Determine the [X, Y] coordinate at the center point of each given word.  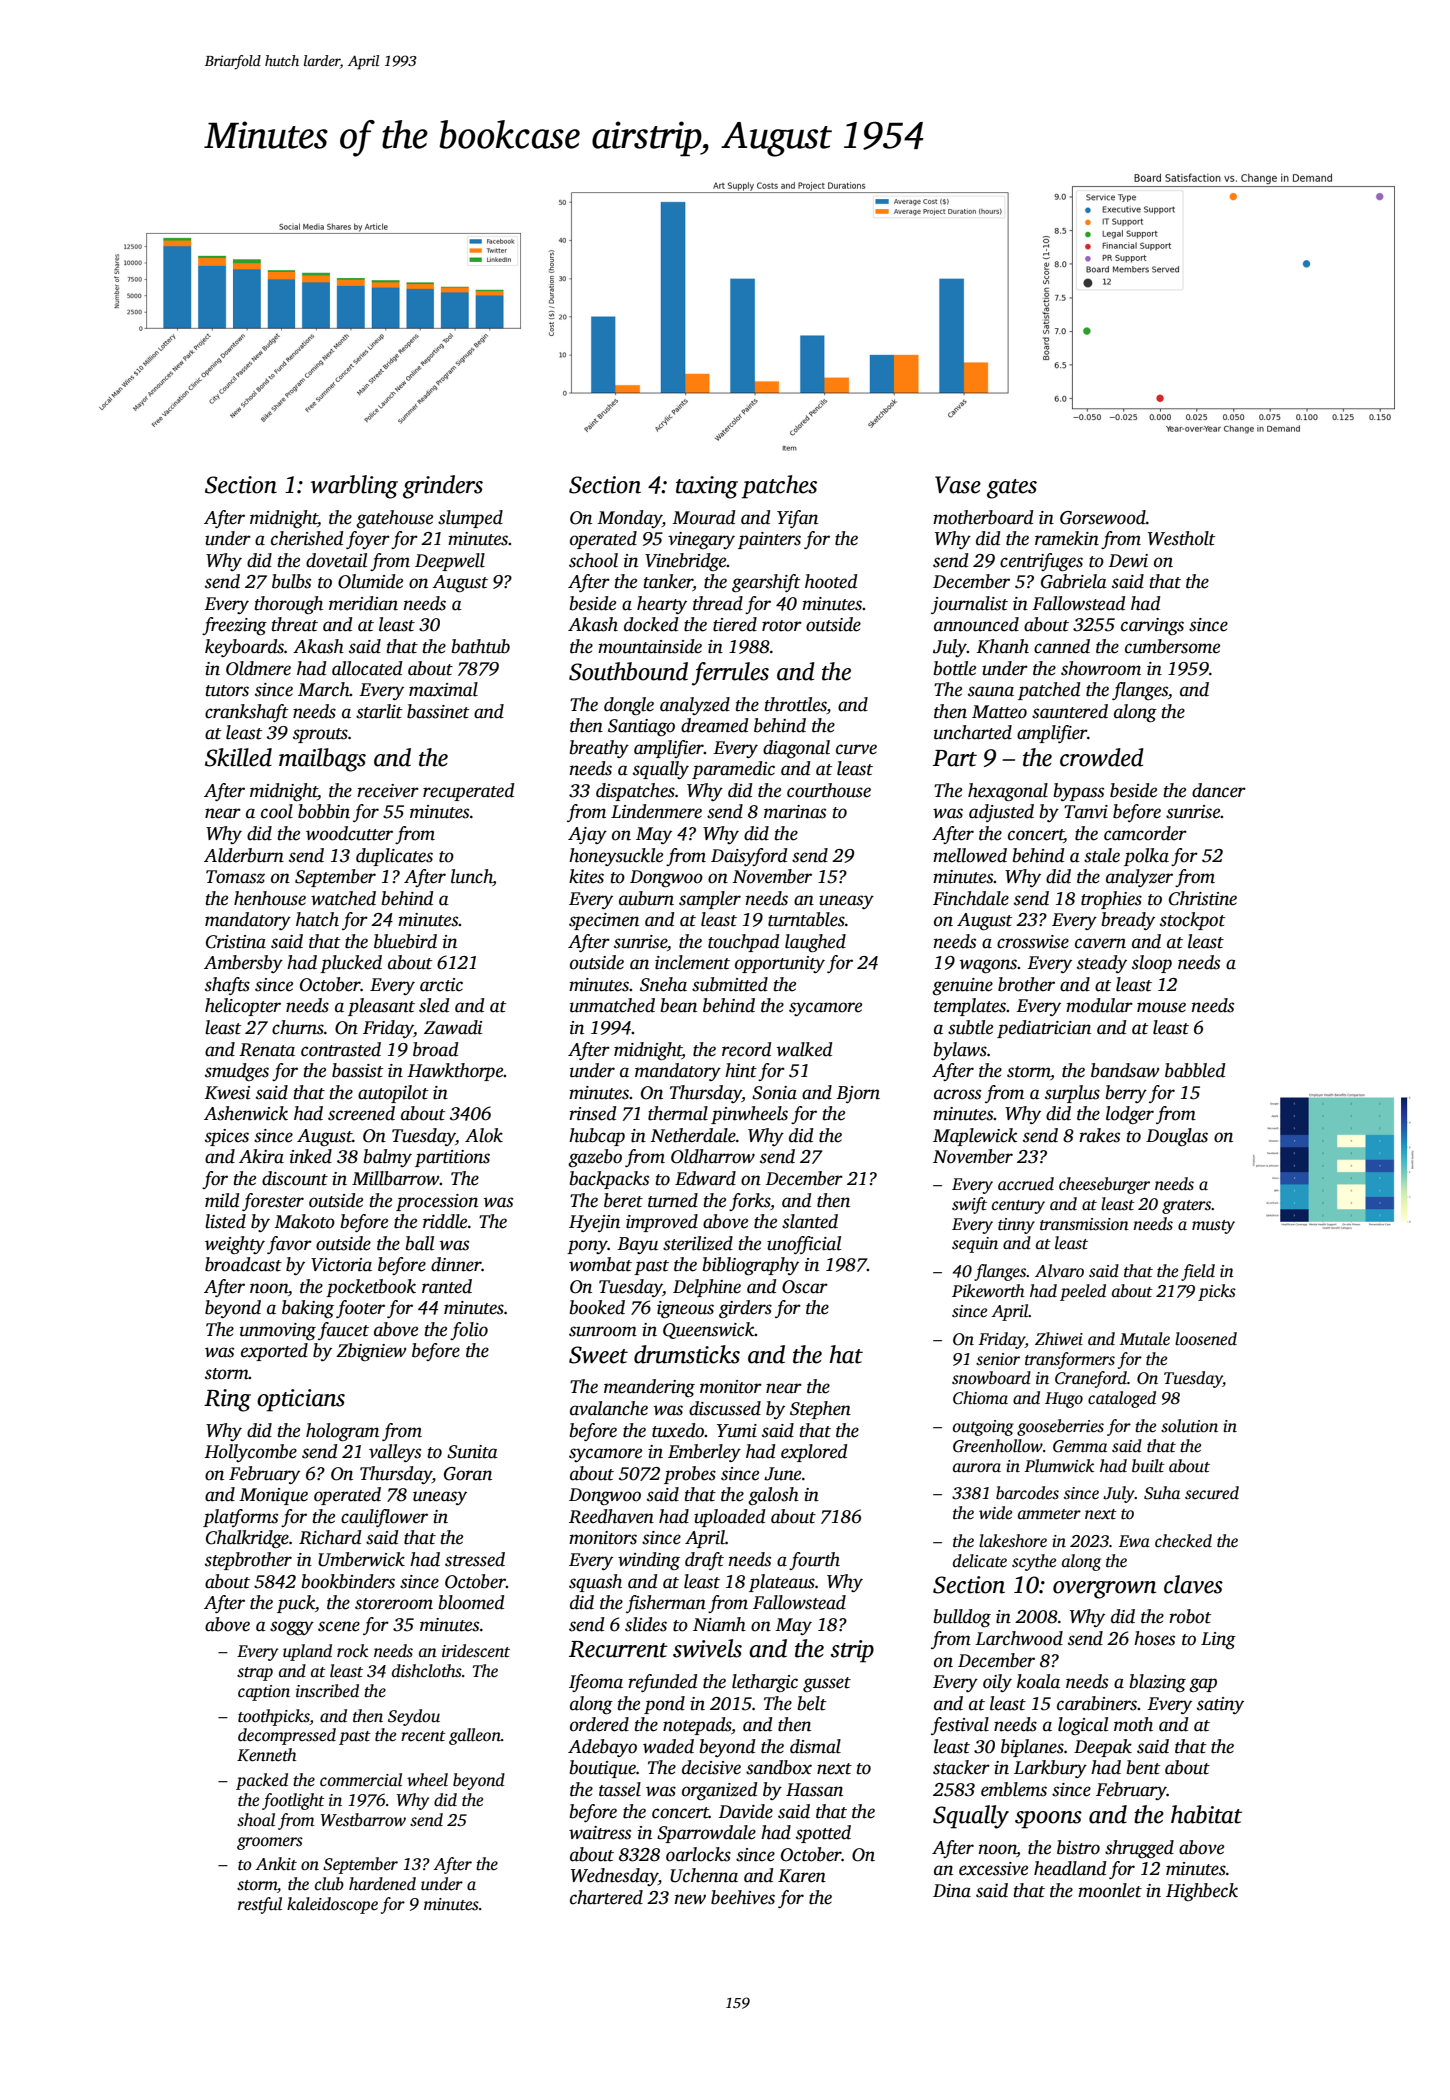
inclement [692, 962]
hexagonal [1008, 792]
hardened [382, 1884]
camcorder [1145, 833]
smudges [237, 1072]
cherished [307, 538]
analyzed [695, 706]
